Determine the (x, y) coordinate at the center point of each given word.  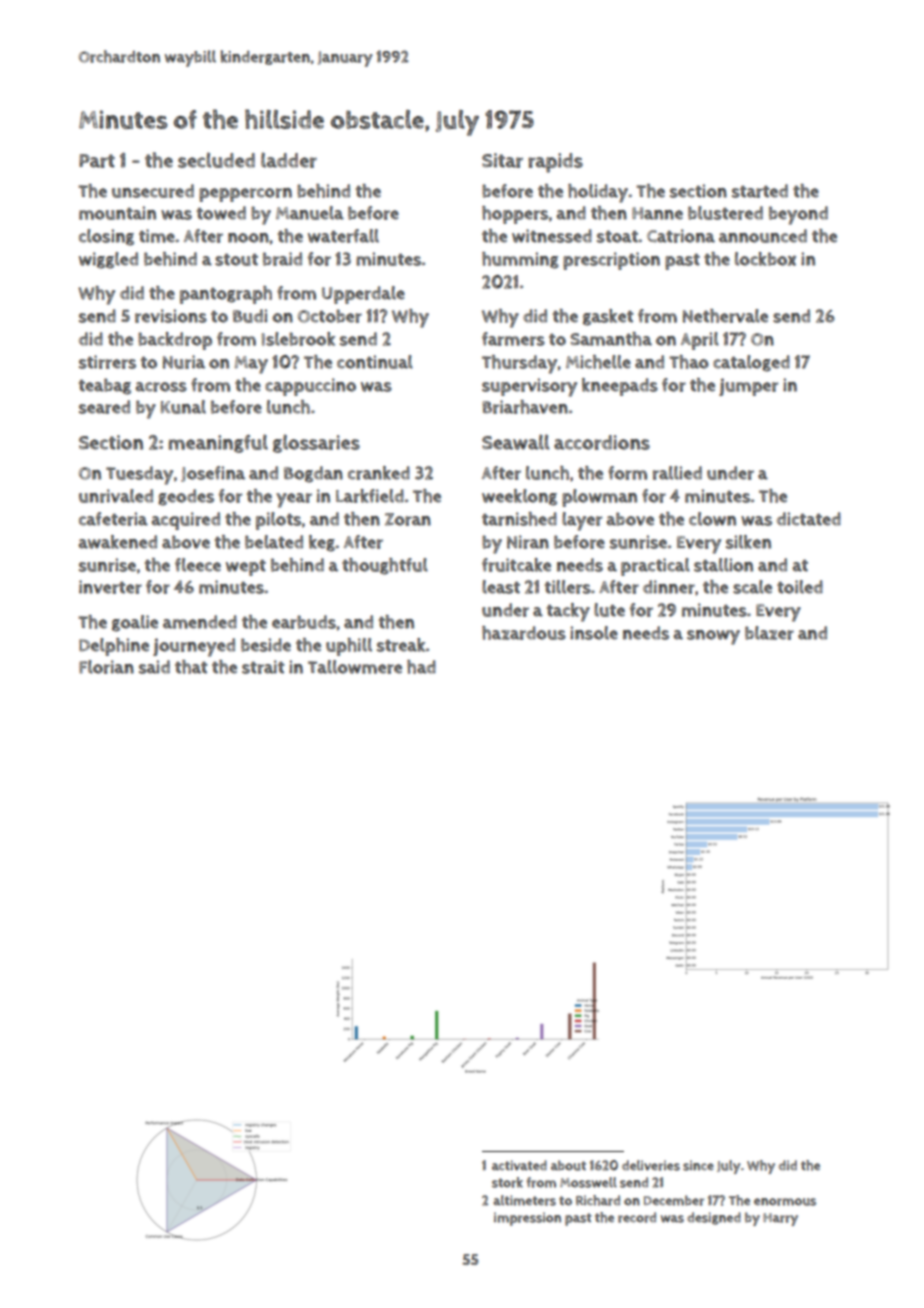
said (154, 667)
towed (221, 213)
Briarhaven (525, 407)
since (698, 1165)
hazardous (524, 633)
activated (519, 1165)
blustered (725, 213)
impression (527, 1219)
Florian (106, 667)
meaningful (218, 443)
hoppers (515, 215)
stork (507, 1182)
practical (655, 567)
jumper (748, 387)
